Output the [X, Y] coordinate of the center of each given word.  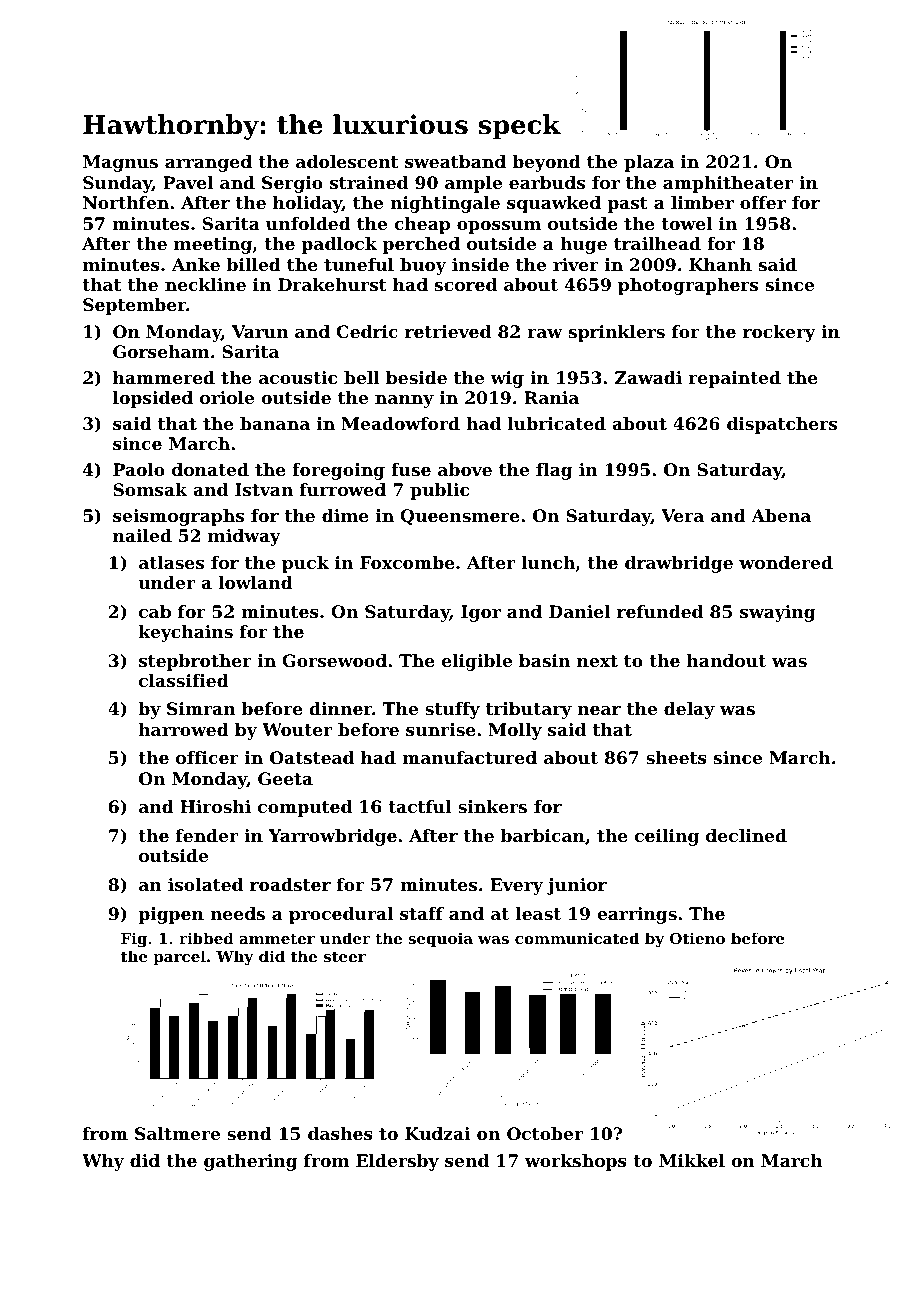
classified [184, 680]
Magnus [120, 163]
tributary [529, 710]
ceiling [667, 837]
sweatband [455, 161]
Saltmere [177, 1133]
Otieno [697, 938]
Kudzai [437, 1133]
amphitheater [728, 184]
